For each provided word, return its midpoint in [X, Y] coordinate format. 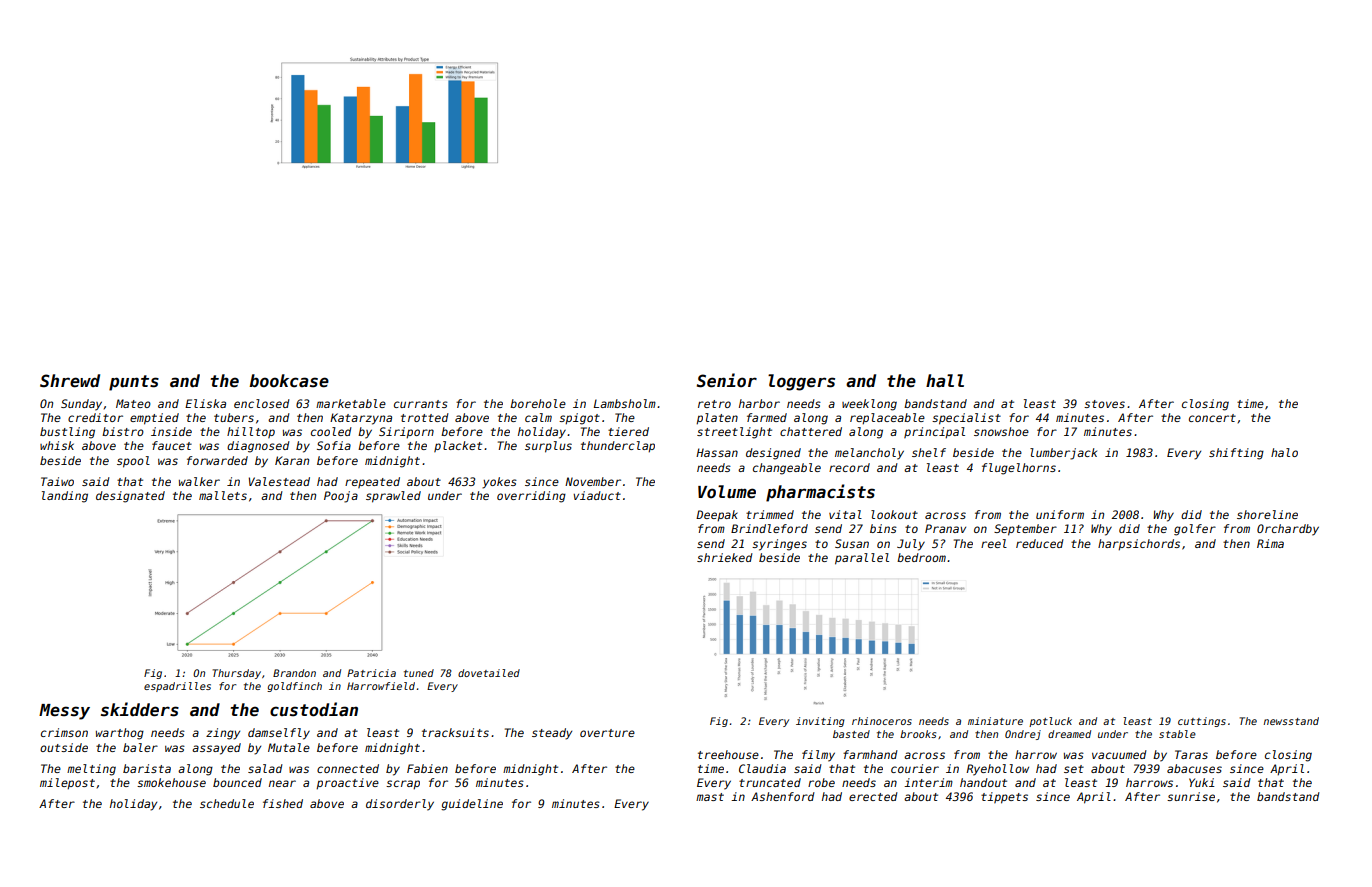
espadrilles [177, 687]
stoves [1104, 404]
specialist [966, 419]
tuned [419, 673]
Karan [292, 460]
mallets [223, 495]
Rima [1270, 543]
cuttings [1202, 722]
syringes [779, 545]
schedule [227, 803]
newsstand [1291, 721]
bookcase [289, 381]
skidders [140, 709]
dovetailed [489, 673]
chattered [811, 431]
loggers [801, 382]
